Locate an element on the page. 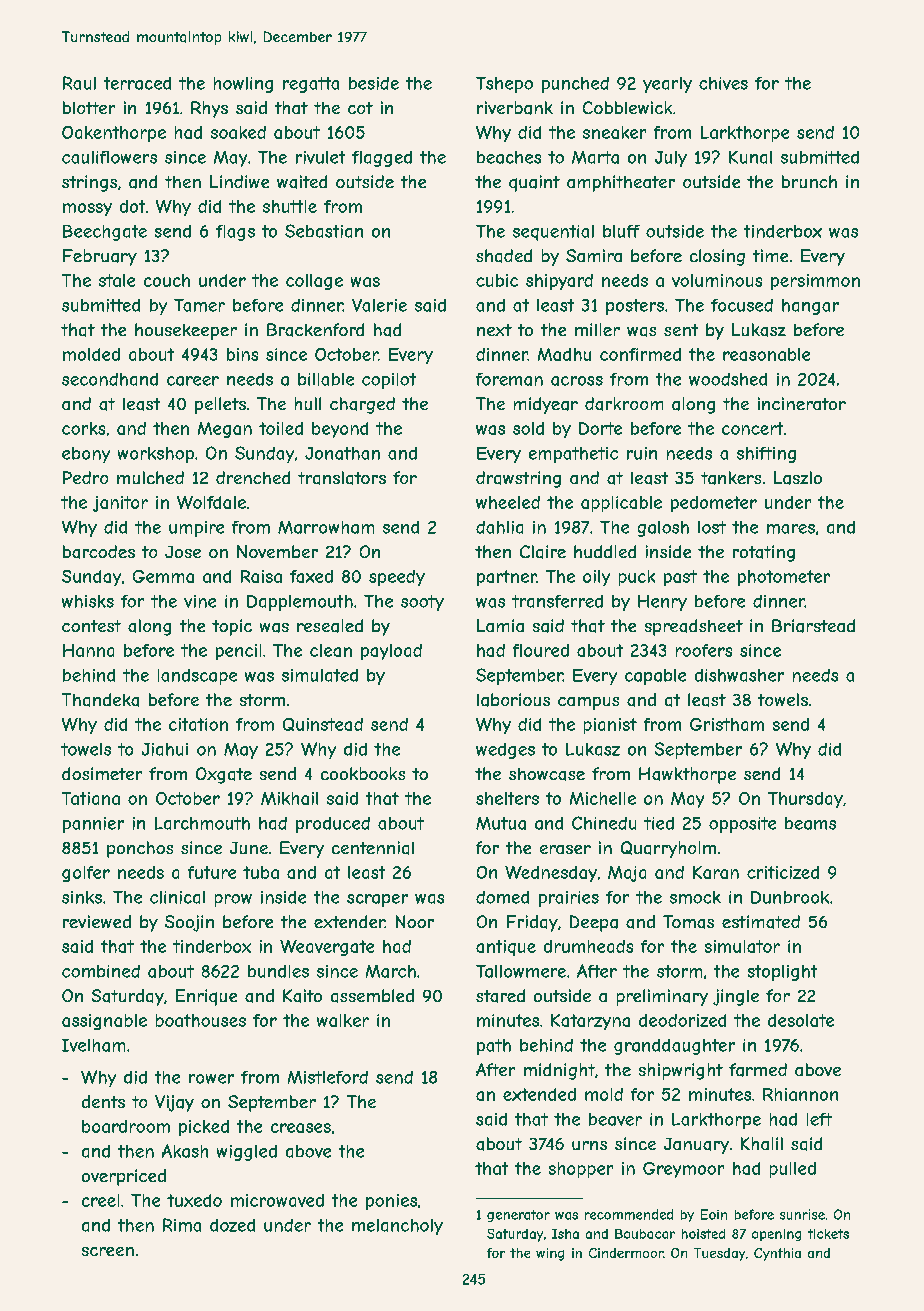 This document has height=1311, width=924. Deepa is located at coordinates (594, 923).
